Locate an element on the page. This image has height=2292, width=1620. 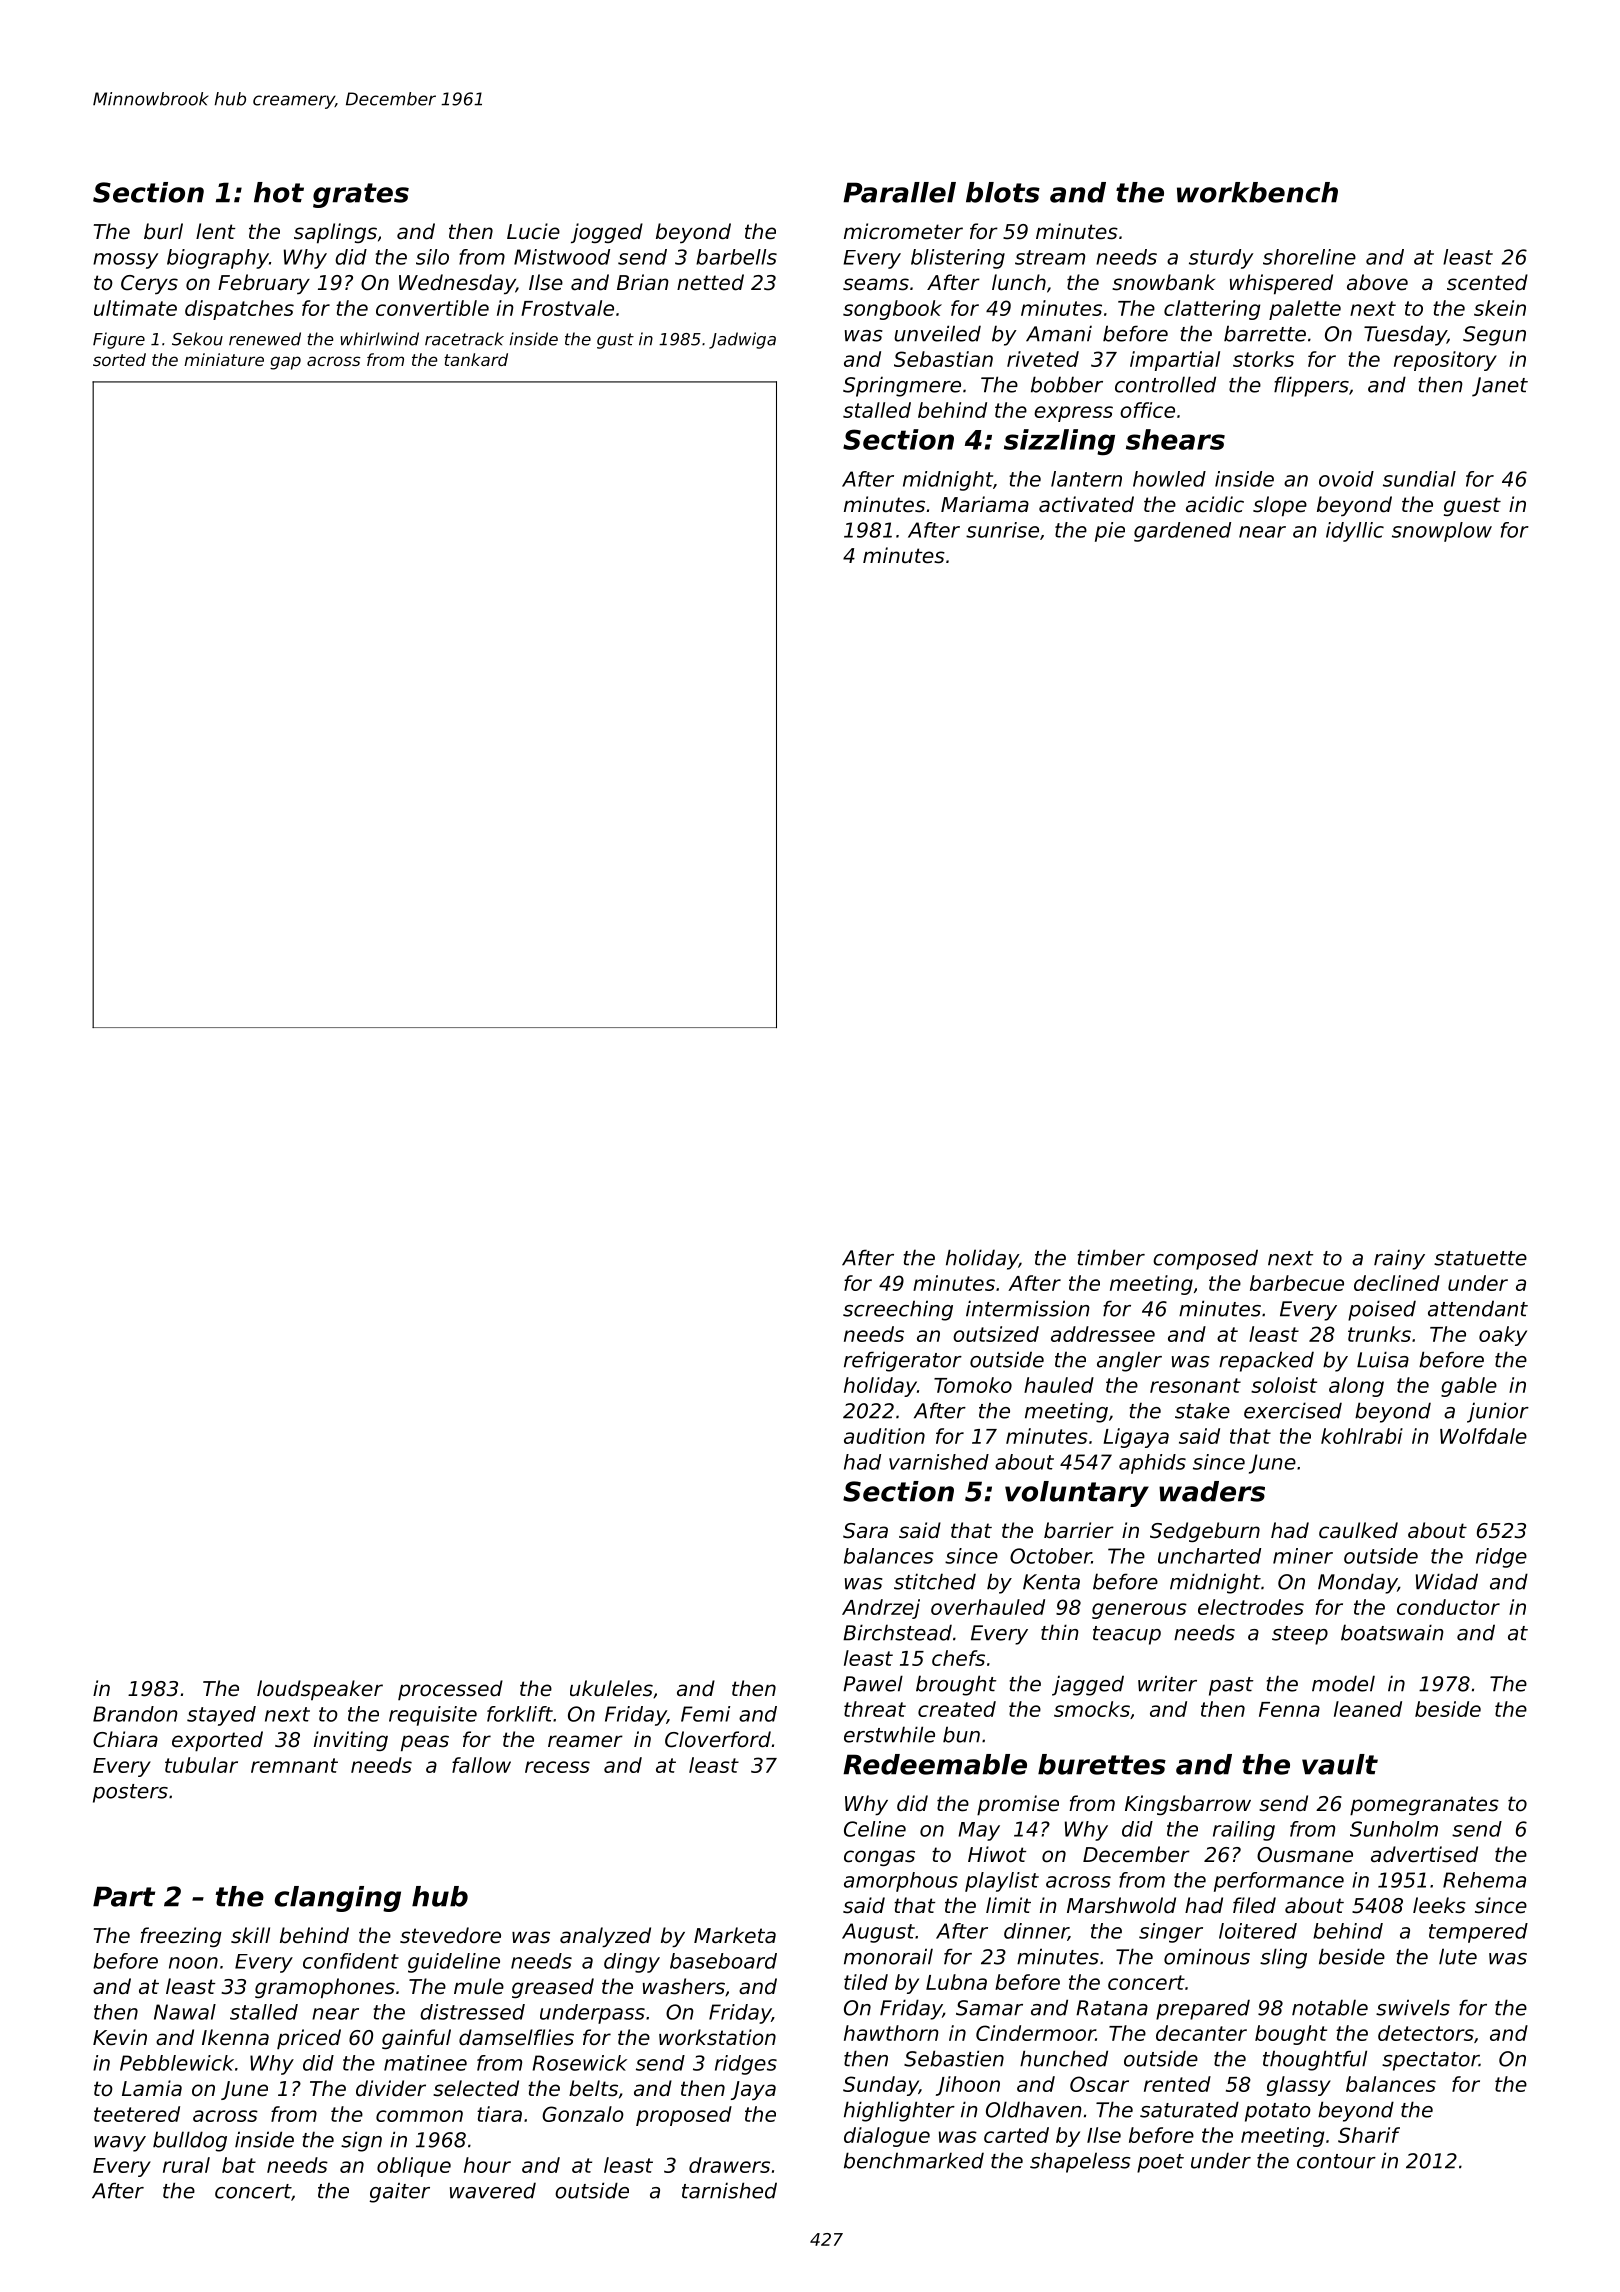
October is located at coordinates (1050, 1556).
